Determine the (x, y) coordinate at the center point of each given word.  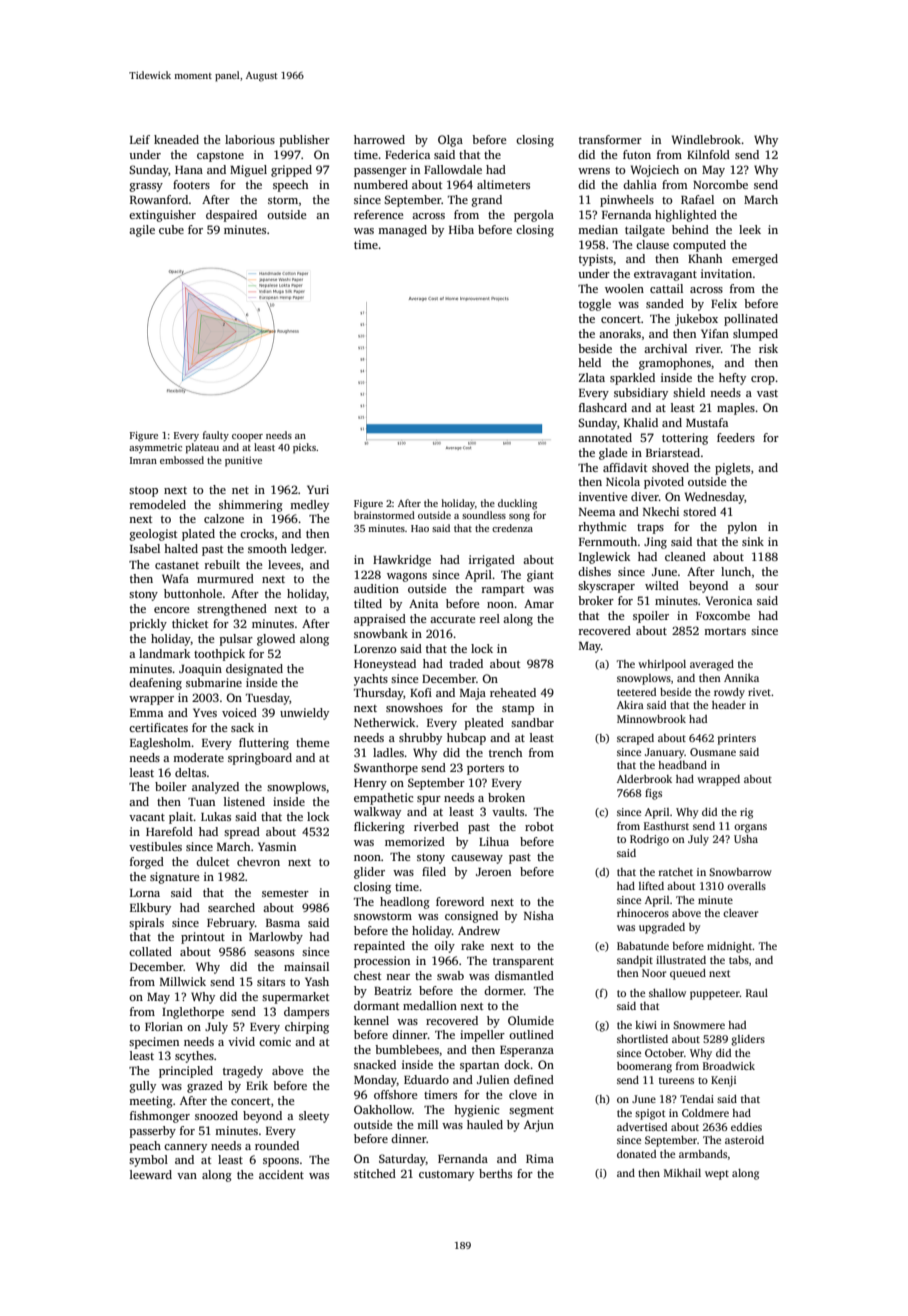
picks (304, 448)
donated (636, 1154)
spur (429, 800)
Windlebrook (706, 139)
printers (737, 739)
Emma (146, 713)
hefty (732, 379)
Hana (189, 170)
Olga (450, 141)
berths (495, 1173)
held (589, 362)
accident (281, 1174)
